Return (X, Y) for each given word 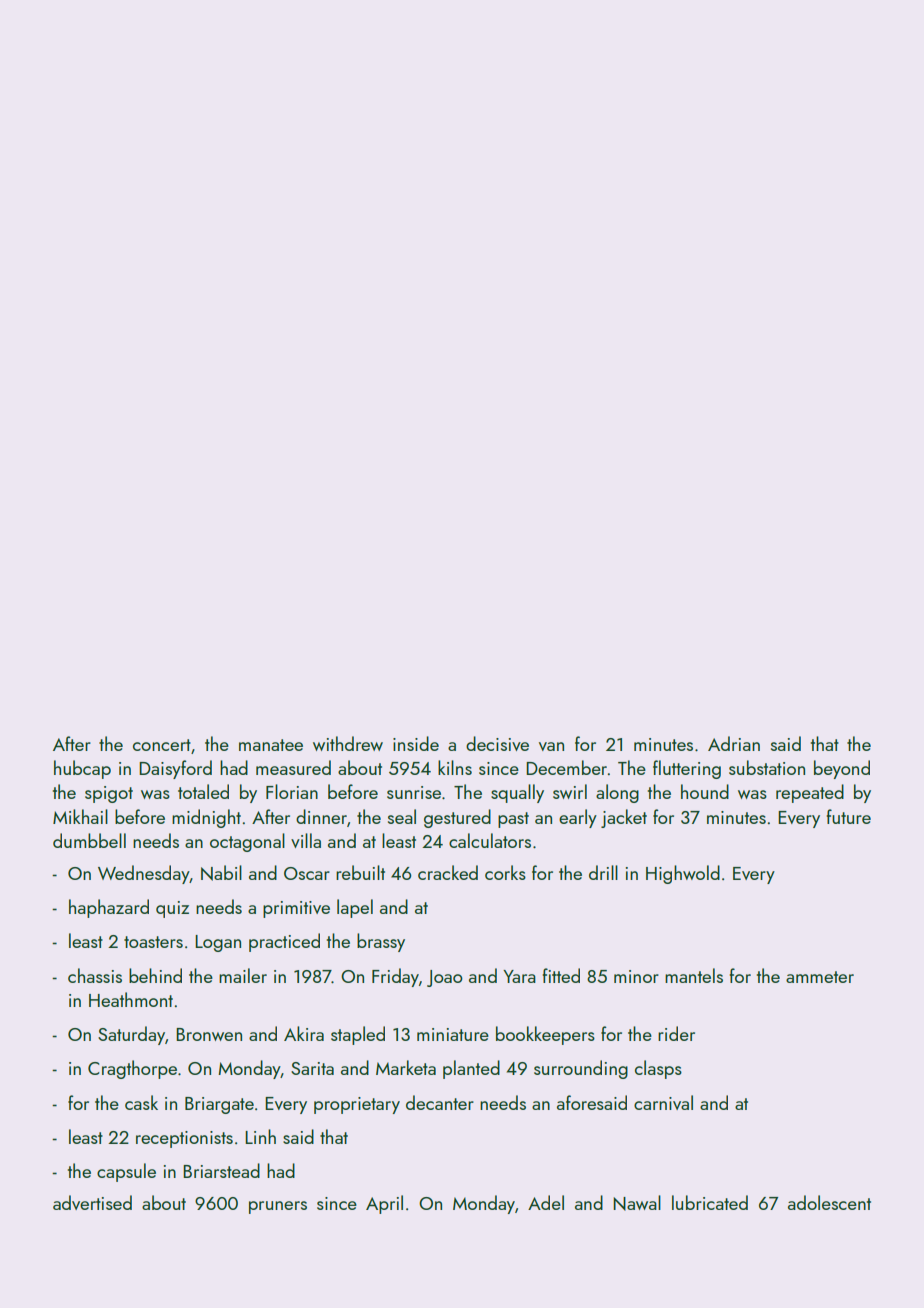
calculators (490, 840)
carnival (663, 1102)
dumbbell (89, 840)
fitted (561, 975)
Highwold (683, 874)
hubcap (82, 769)
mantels (694, 975)
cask (141, 1102)
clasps (658, 1069)
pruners (278, 1207)
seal (402, 816)
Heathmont (131, 999)
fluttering (687, 769)
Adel (546, 1202)
